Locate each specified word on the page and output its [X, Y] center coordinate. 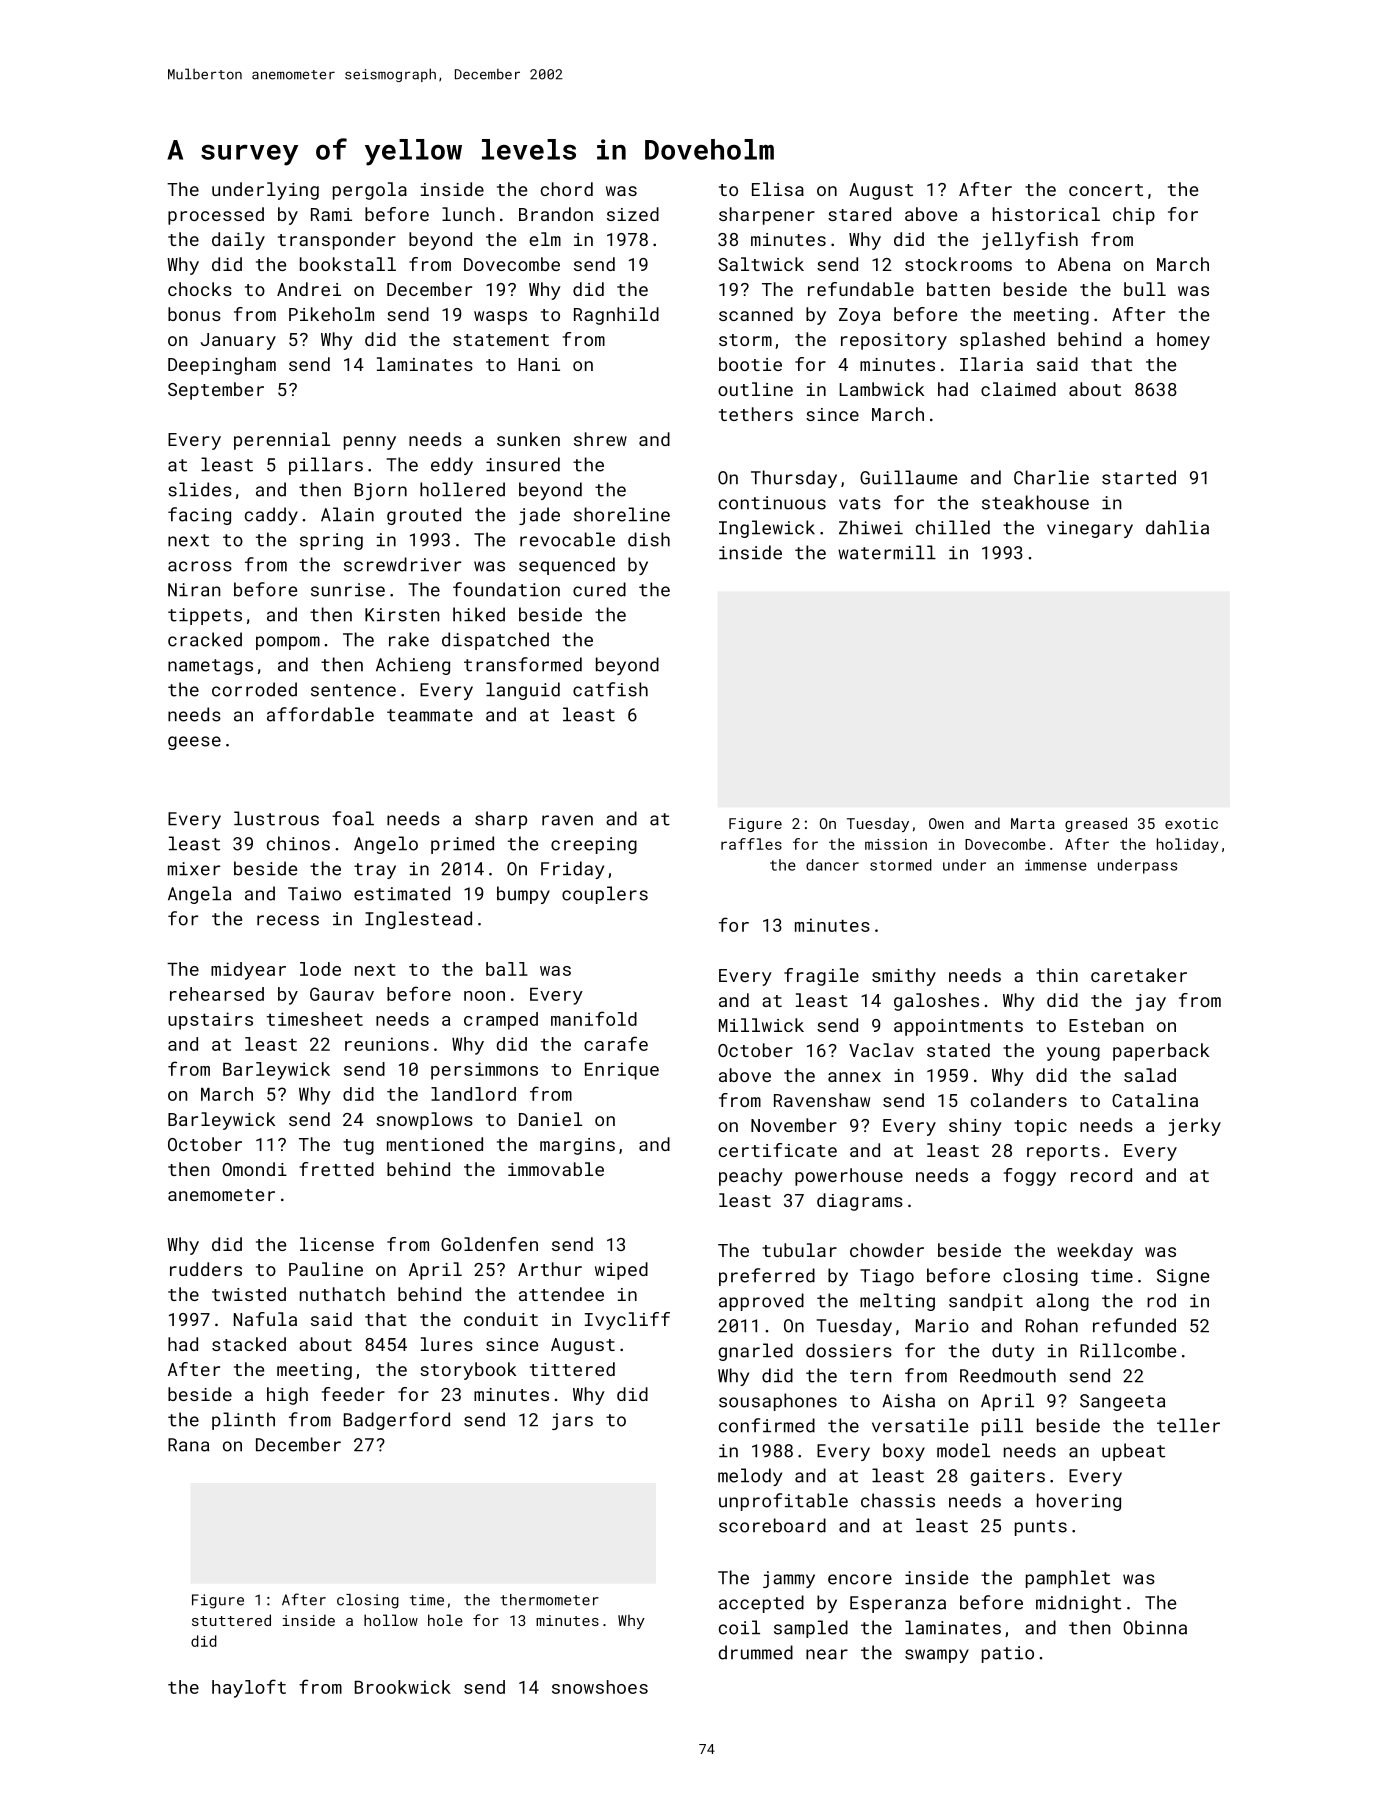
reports [1063, 1153]
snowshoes [600, 1687]
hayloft [249, 1688]
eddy [452, 466]
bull [1145, 289]
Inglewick [767, 529]
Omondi [254, 1169]
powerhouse [849, 1177]
